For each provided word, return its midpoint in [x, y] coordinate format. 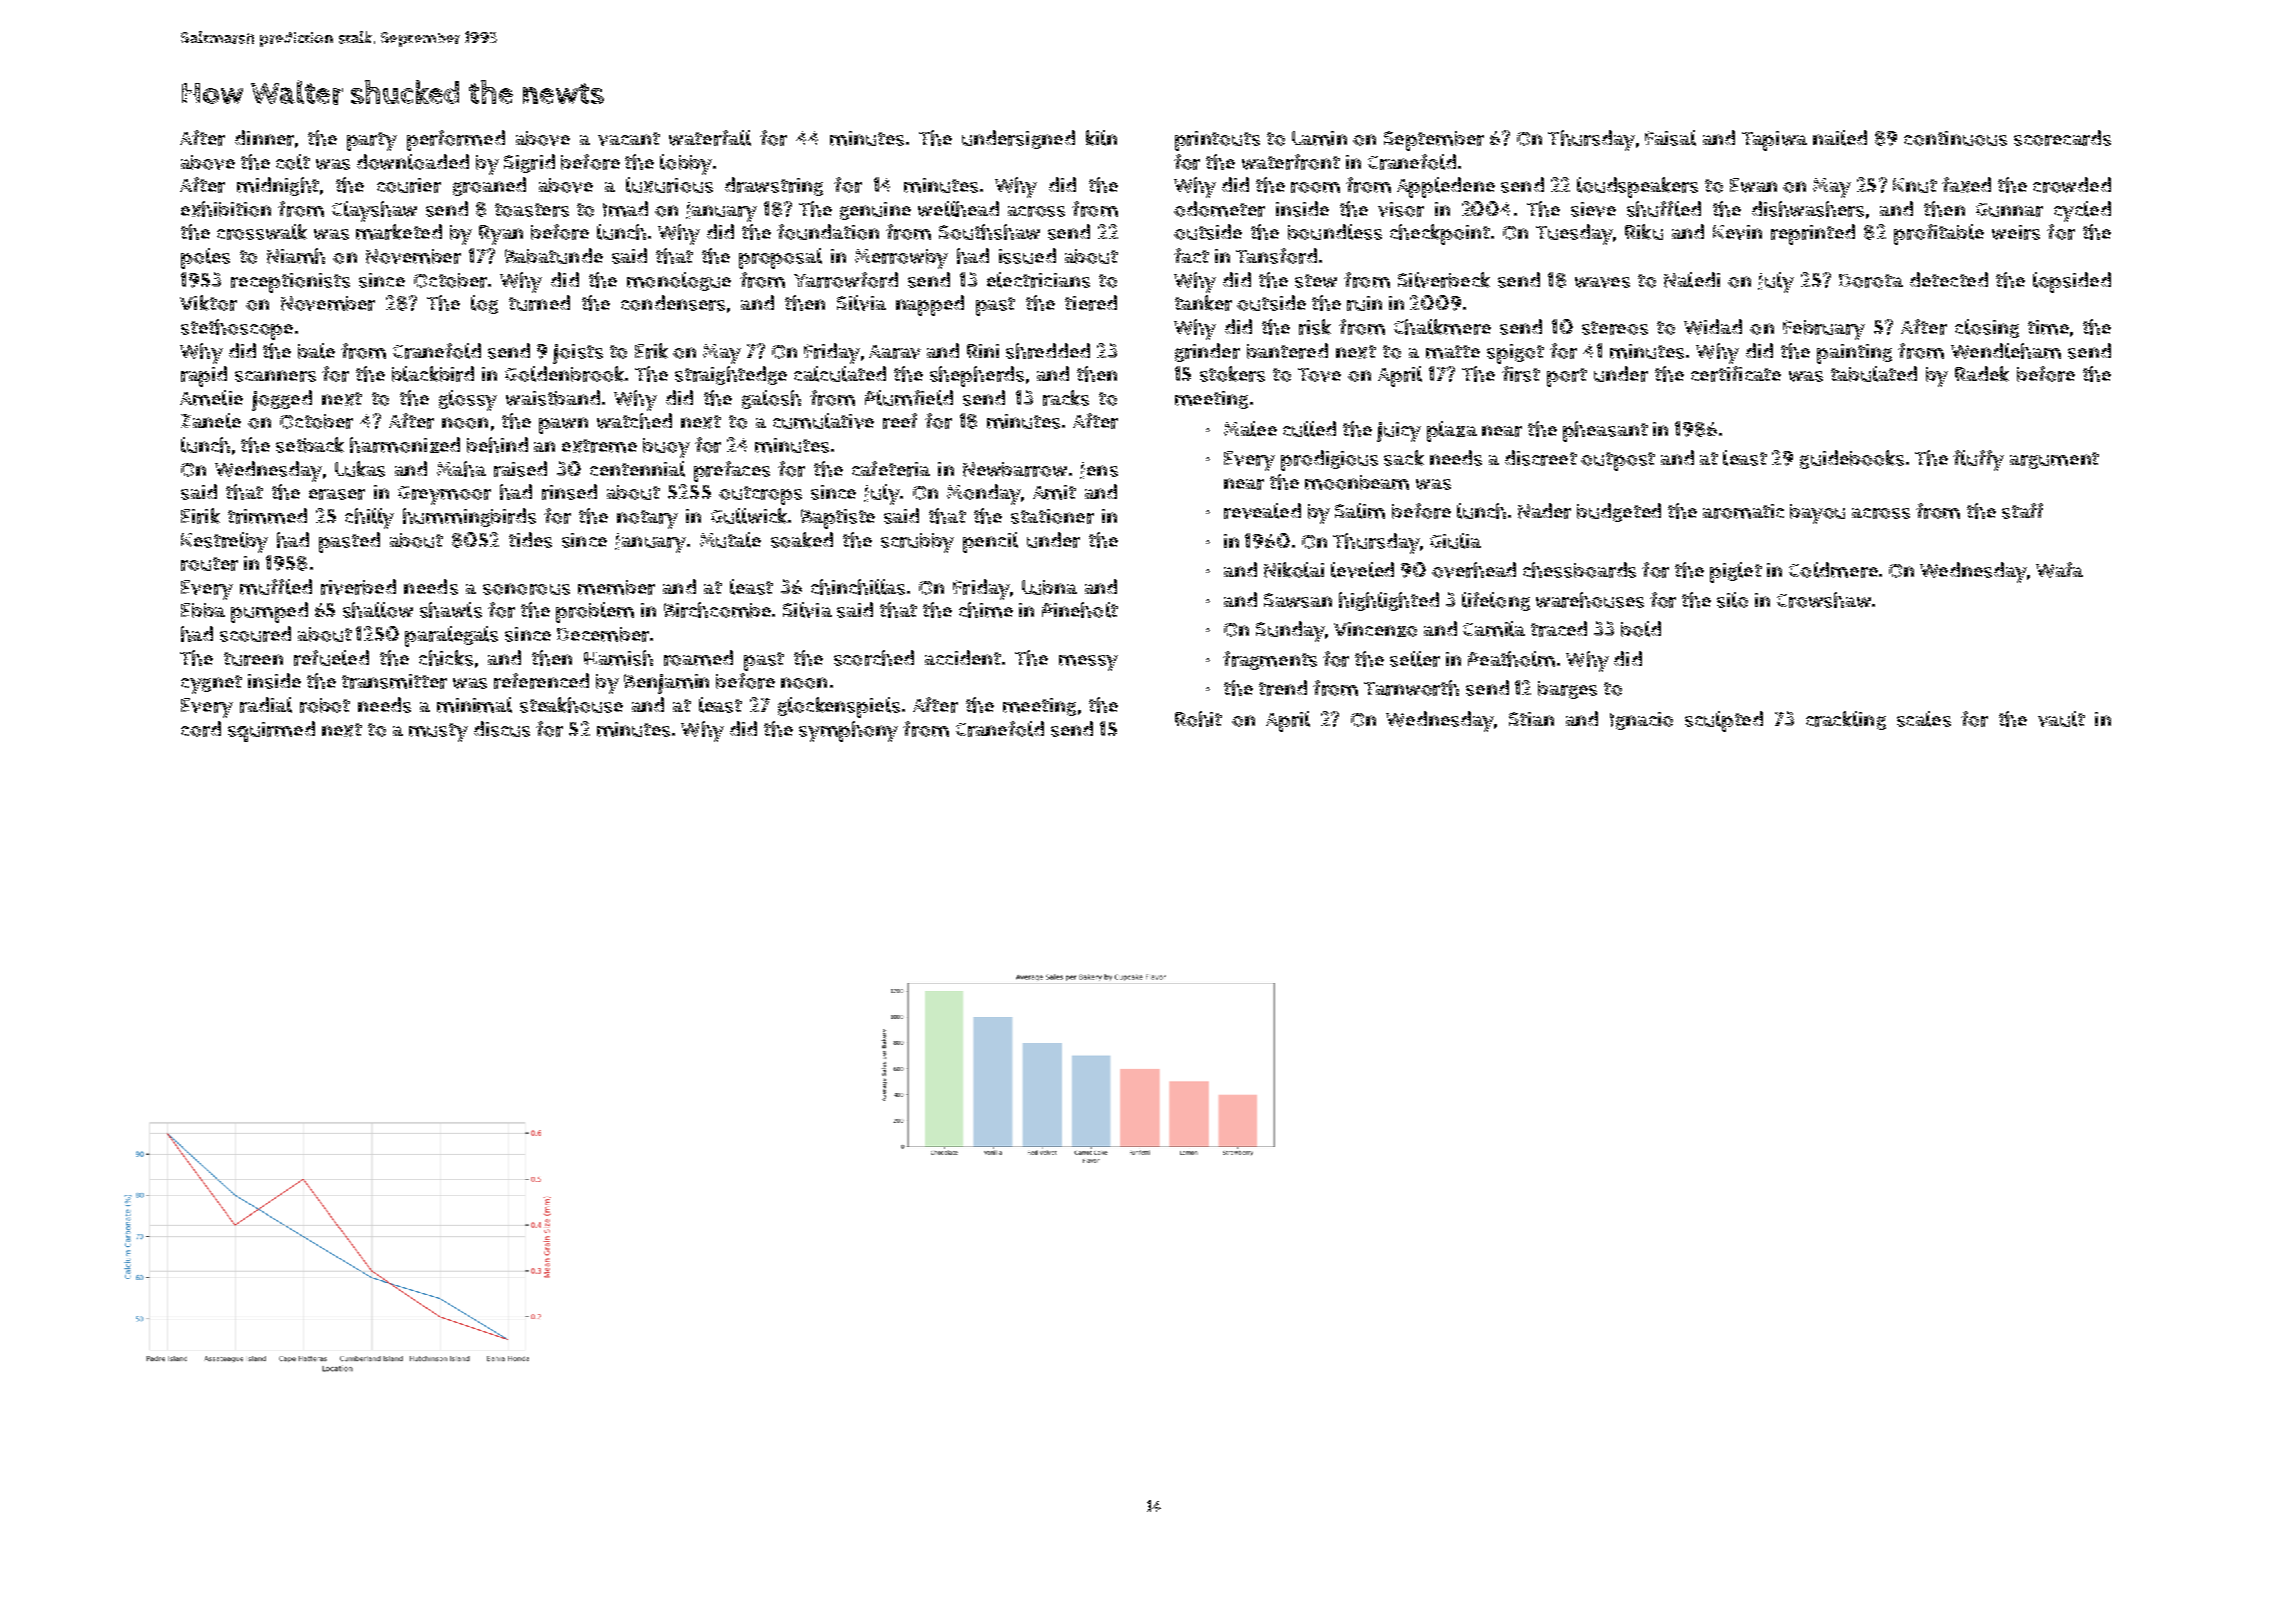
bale [316, 351]
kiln [1101, 138]
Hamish [618, 658]
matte [1453, 352]
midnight [278, 186]
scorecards [2062, 138]
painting [1854, 354]
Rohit [1198, 719]
